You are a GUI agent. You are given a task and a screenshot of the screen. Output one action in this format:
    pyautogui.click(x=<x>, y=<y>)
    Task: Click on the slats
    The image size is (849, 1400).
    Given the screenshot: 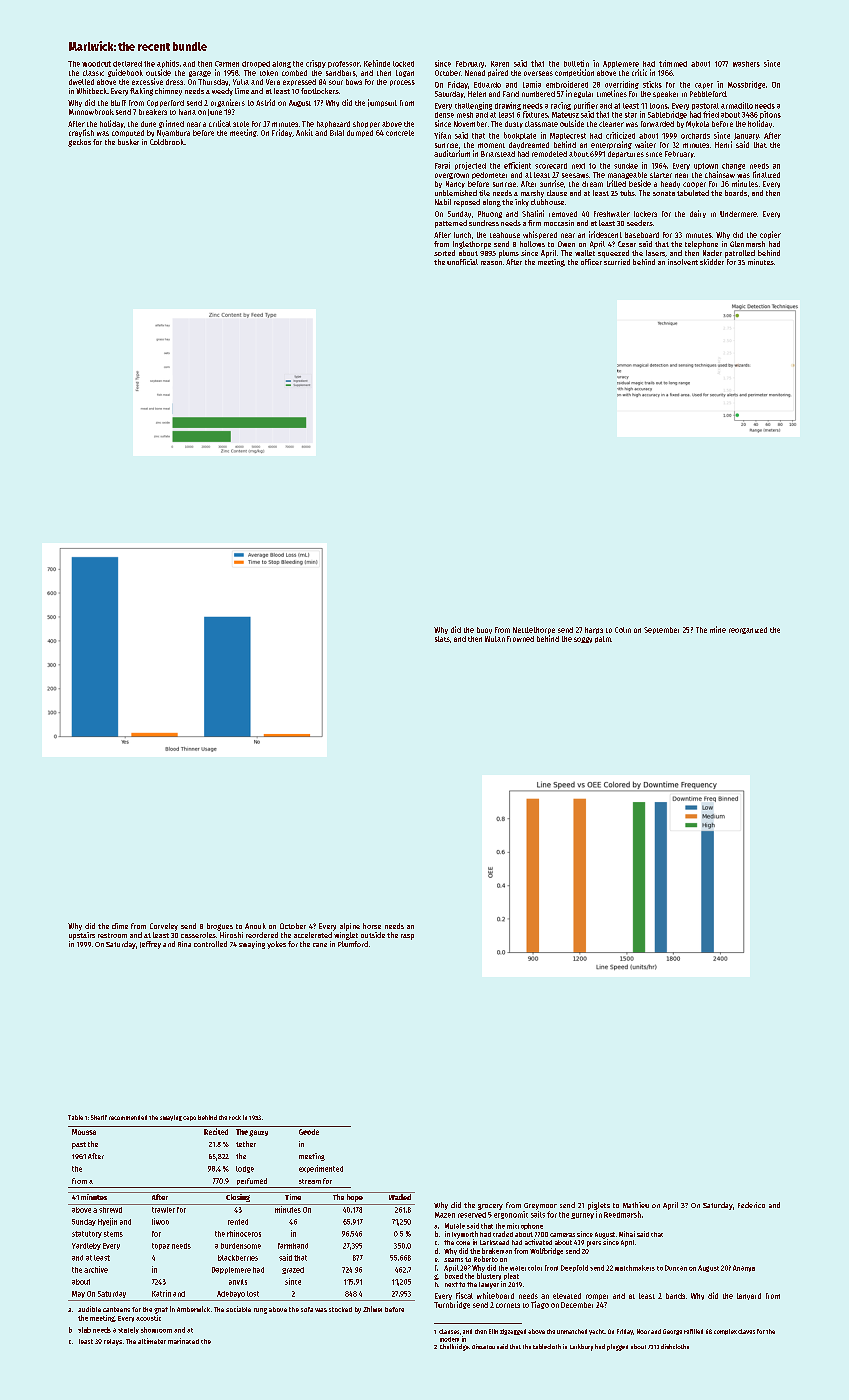 What is the action you would take?
    pyautogui.click(x=442, y=639)
